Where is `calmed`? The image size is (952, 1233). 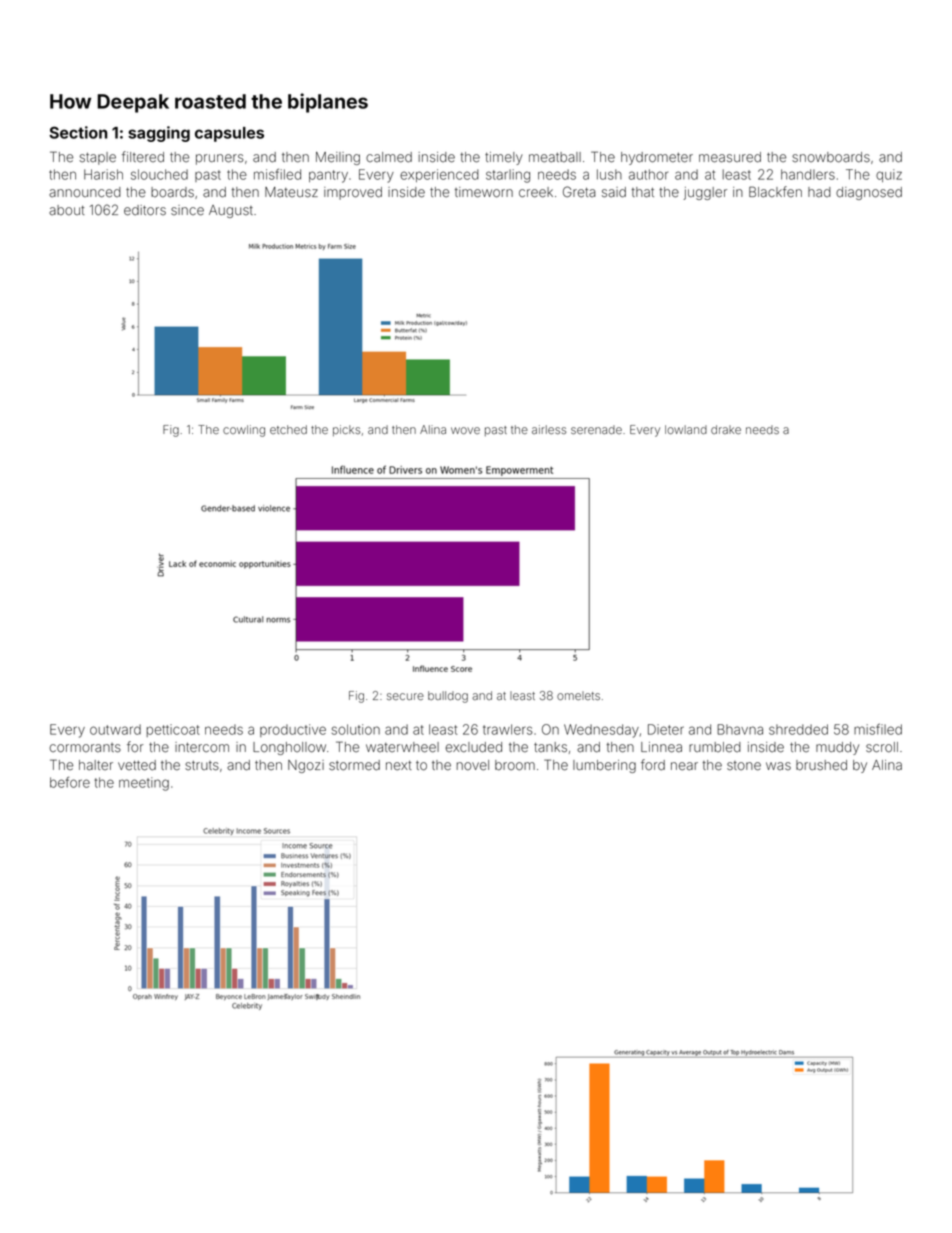
calmed is located at coordinates (389, 157).
